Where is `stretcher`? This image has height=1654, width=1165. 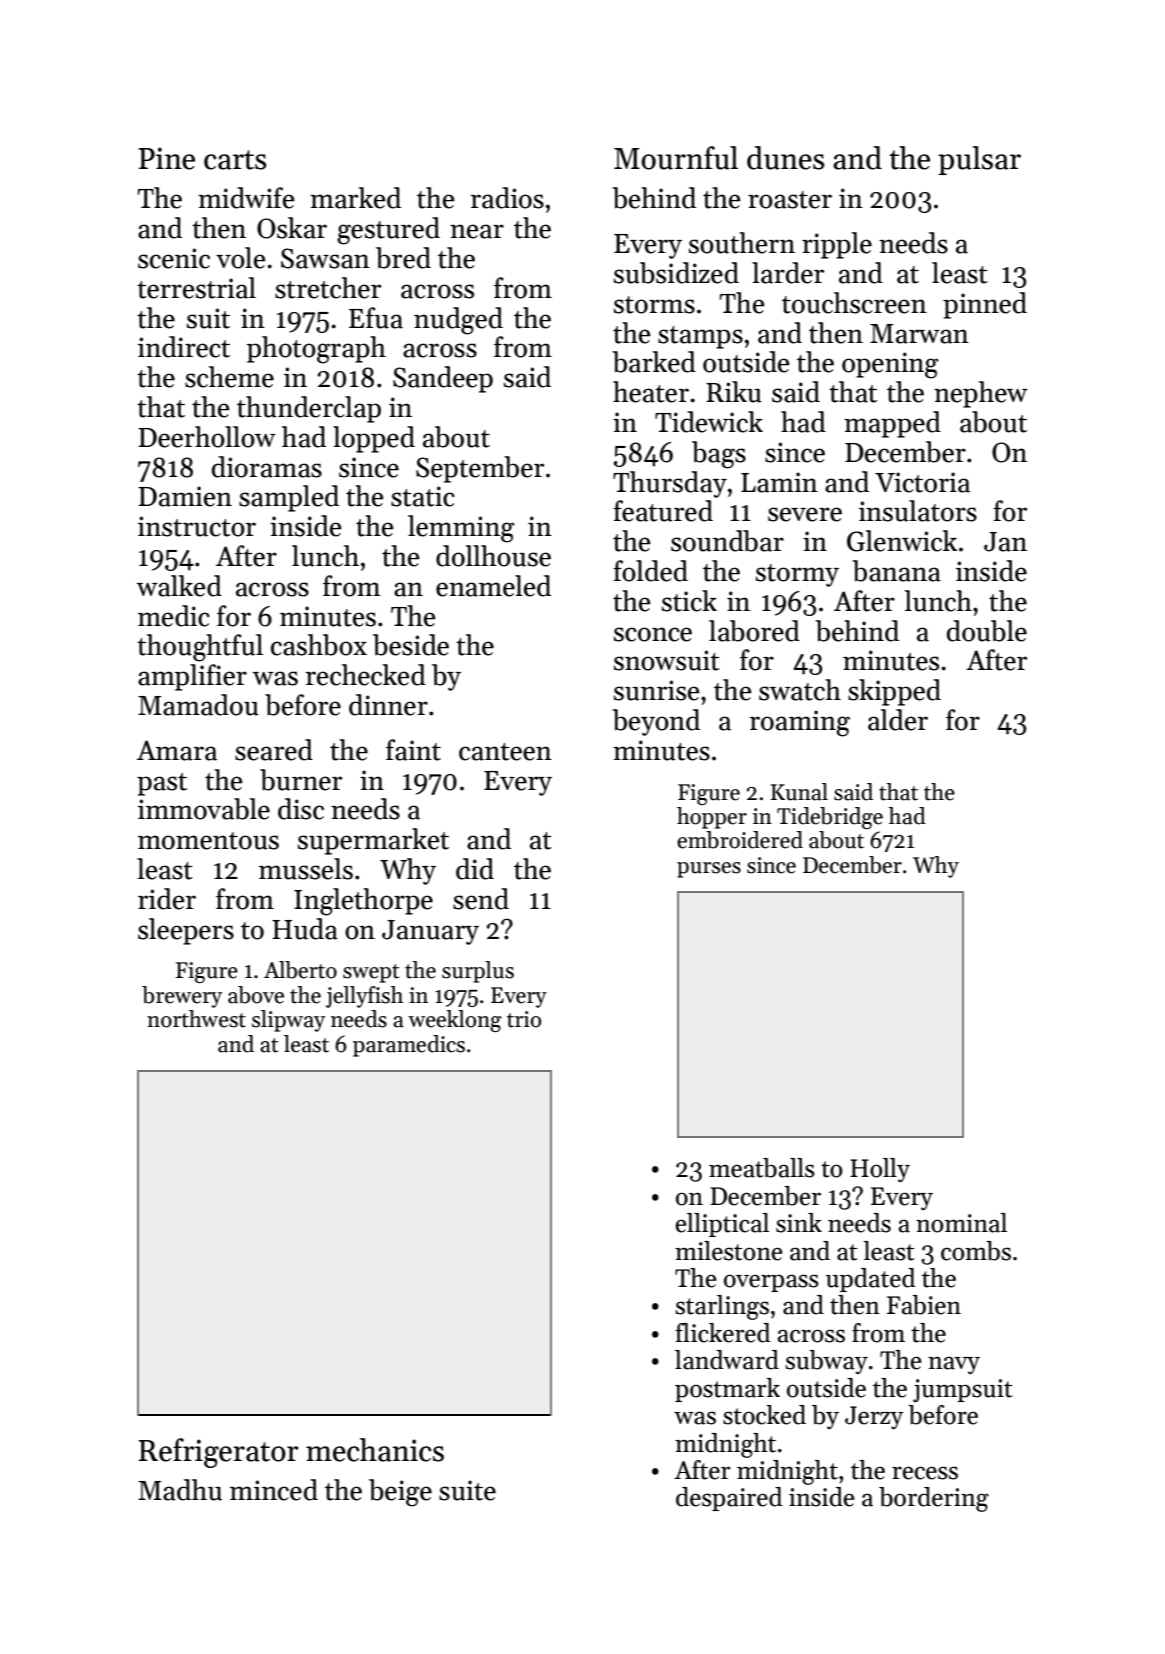 stretcher is located at coordinates (328, 288).
